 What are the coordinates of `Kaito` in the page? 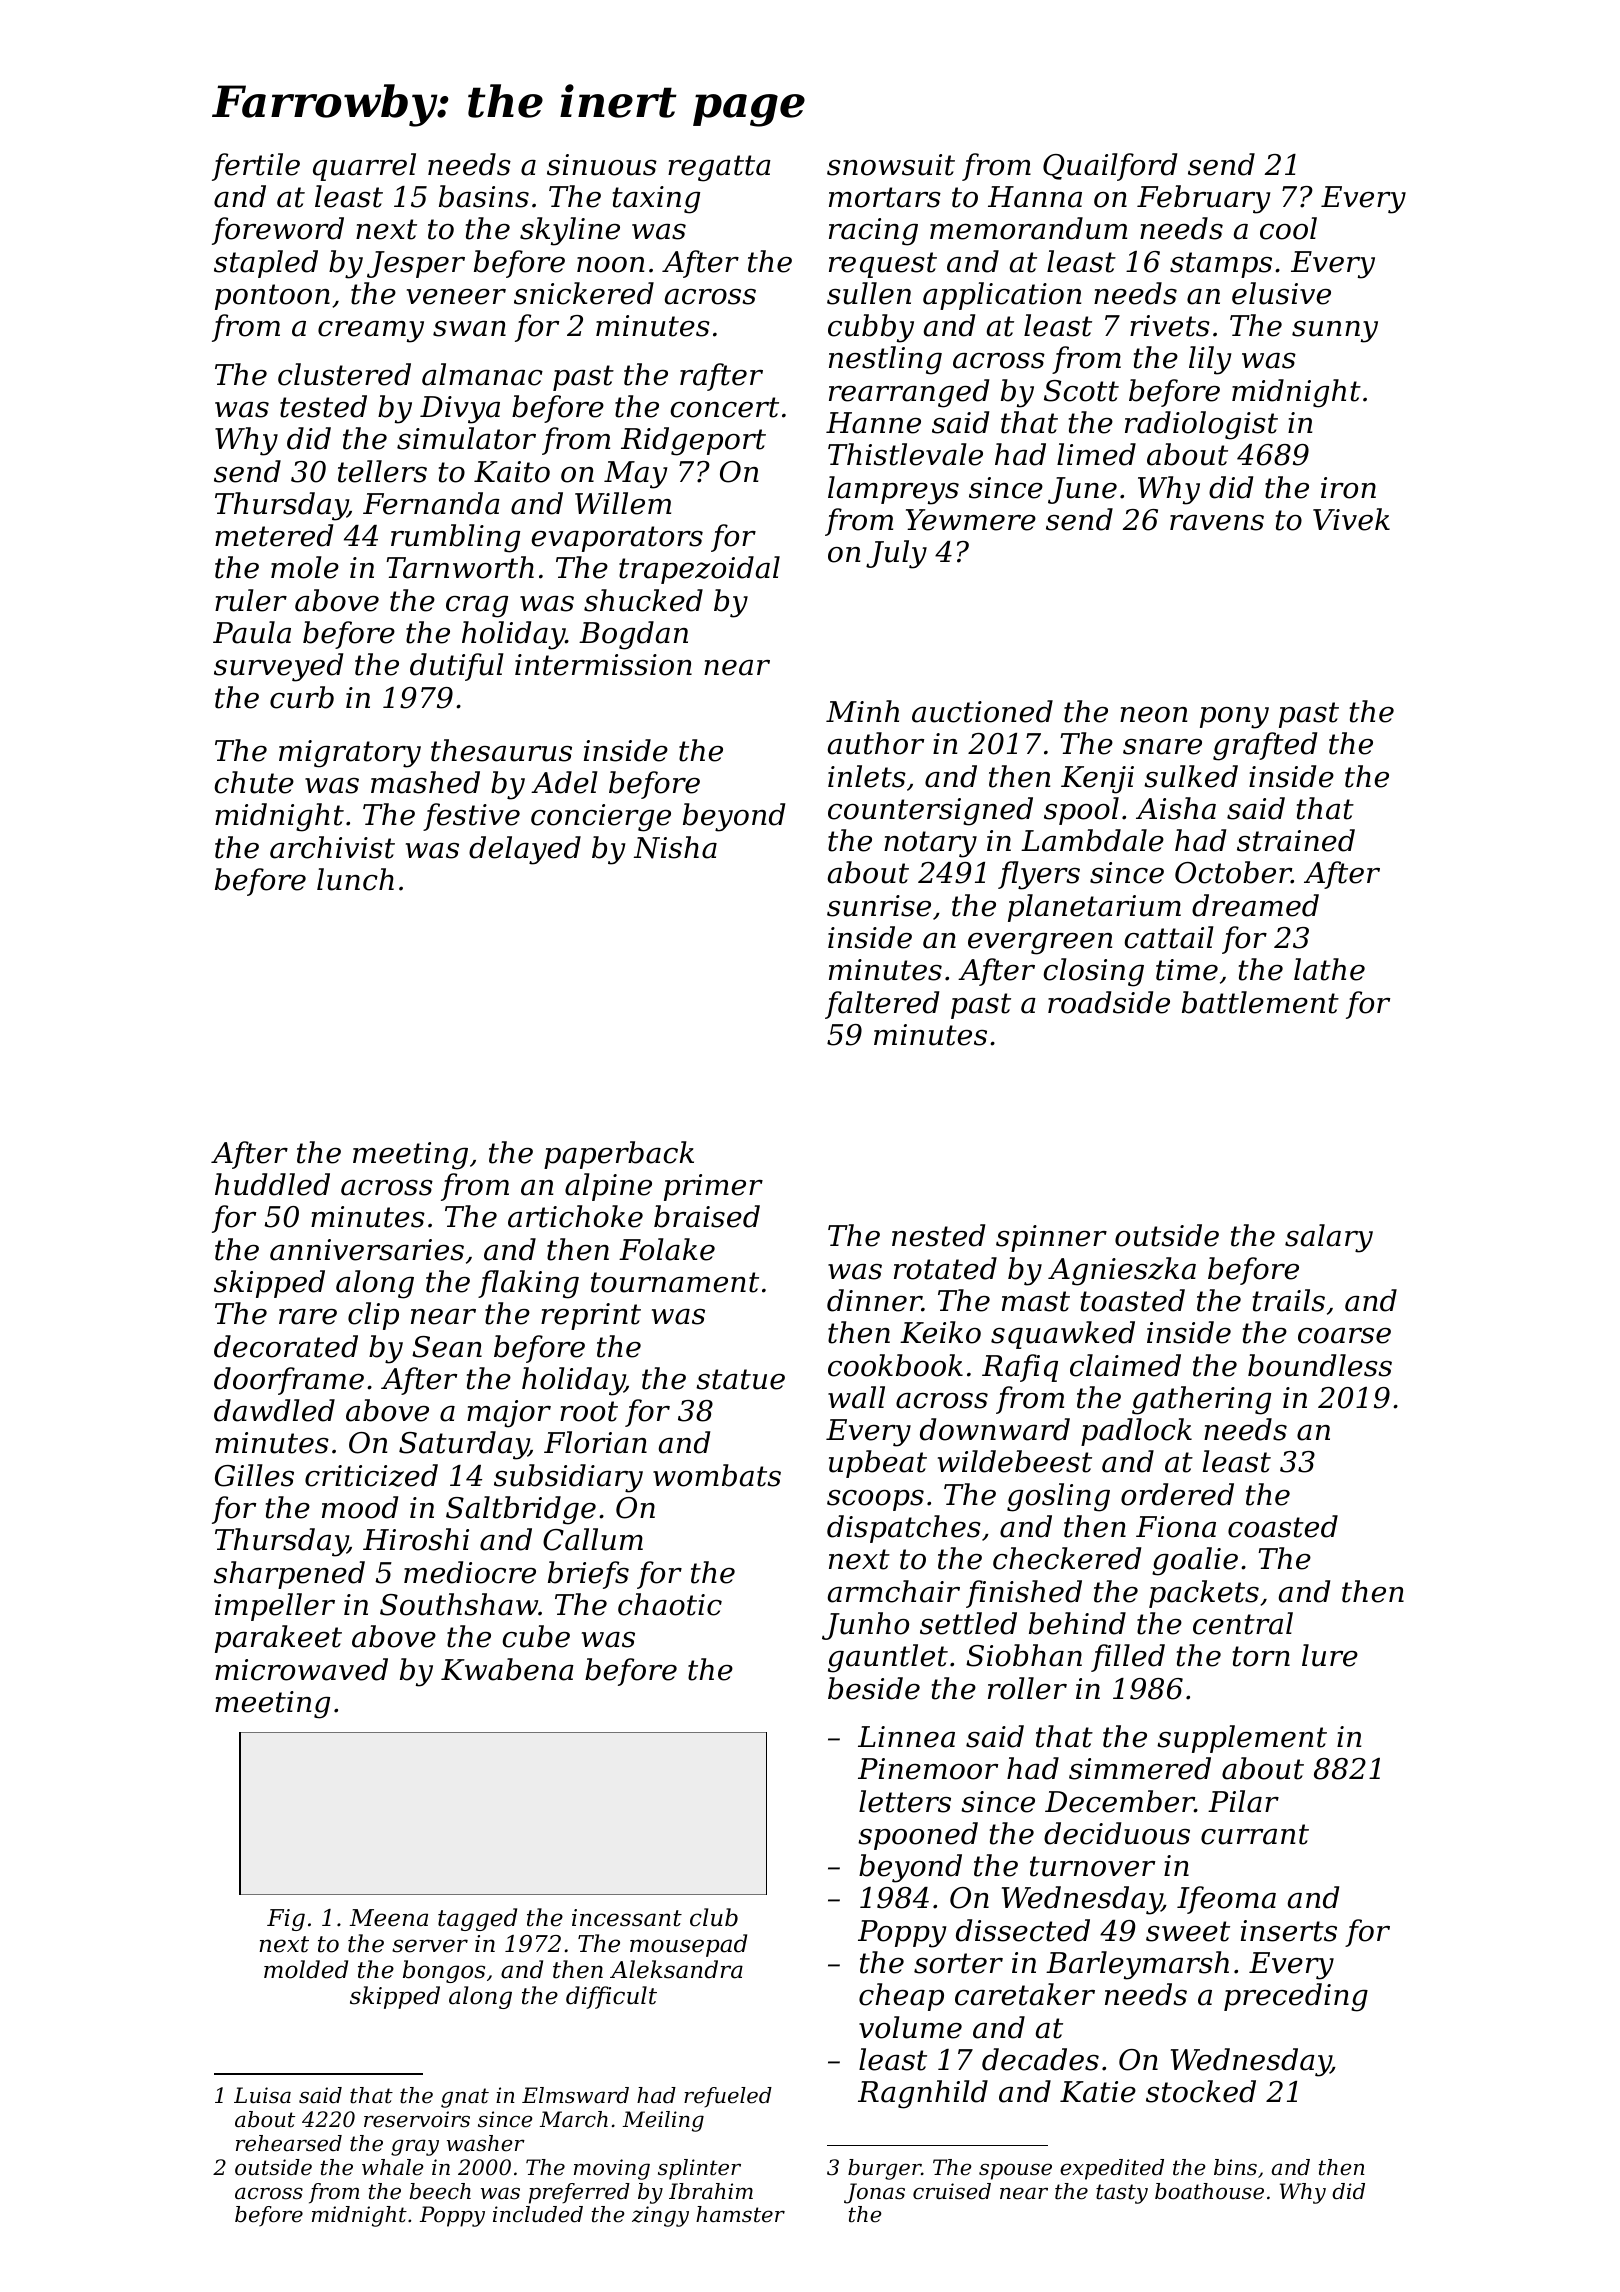 It's located at (512, 472).
